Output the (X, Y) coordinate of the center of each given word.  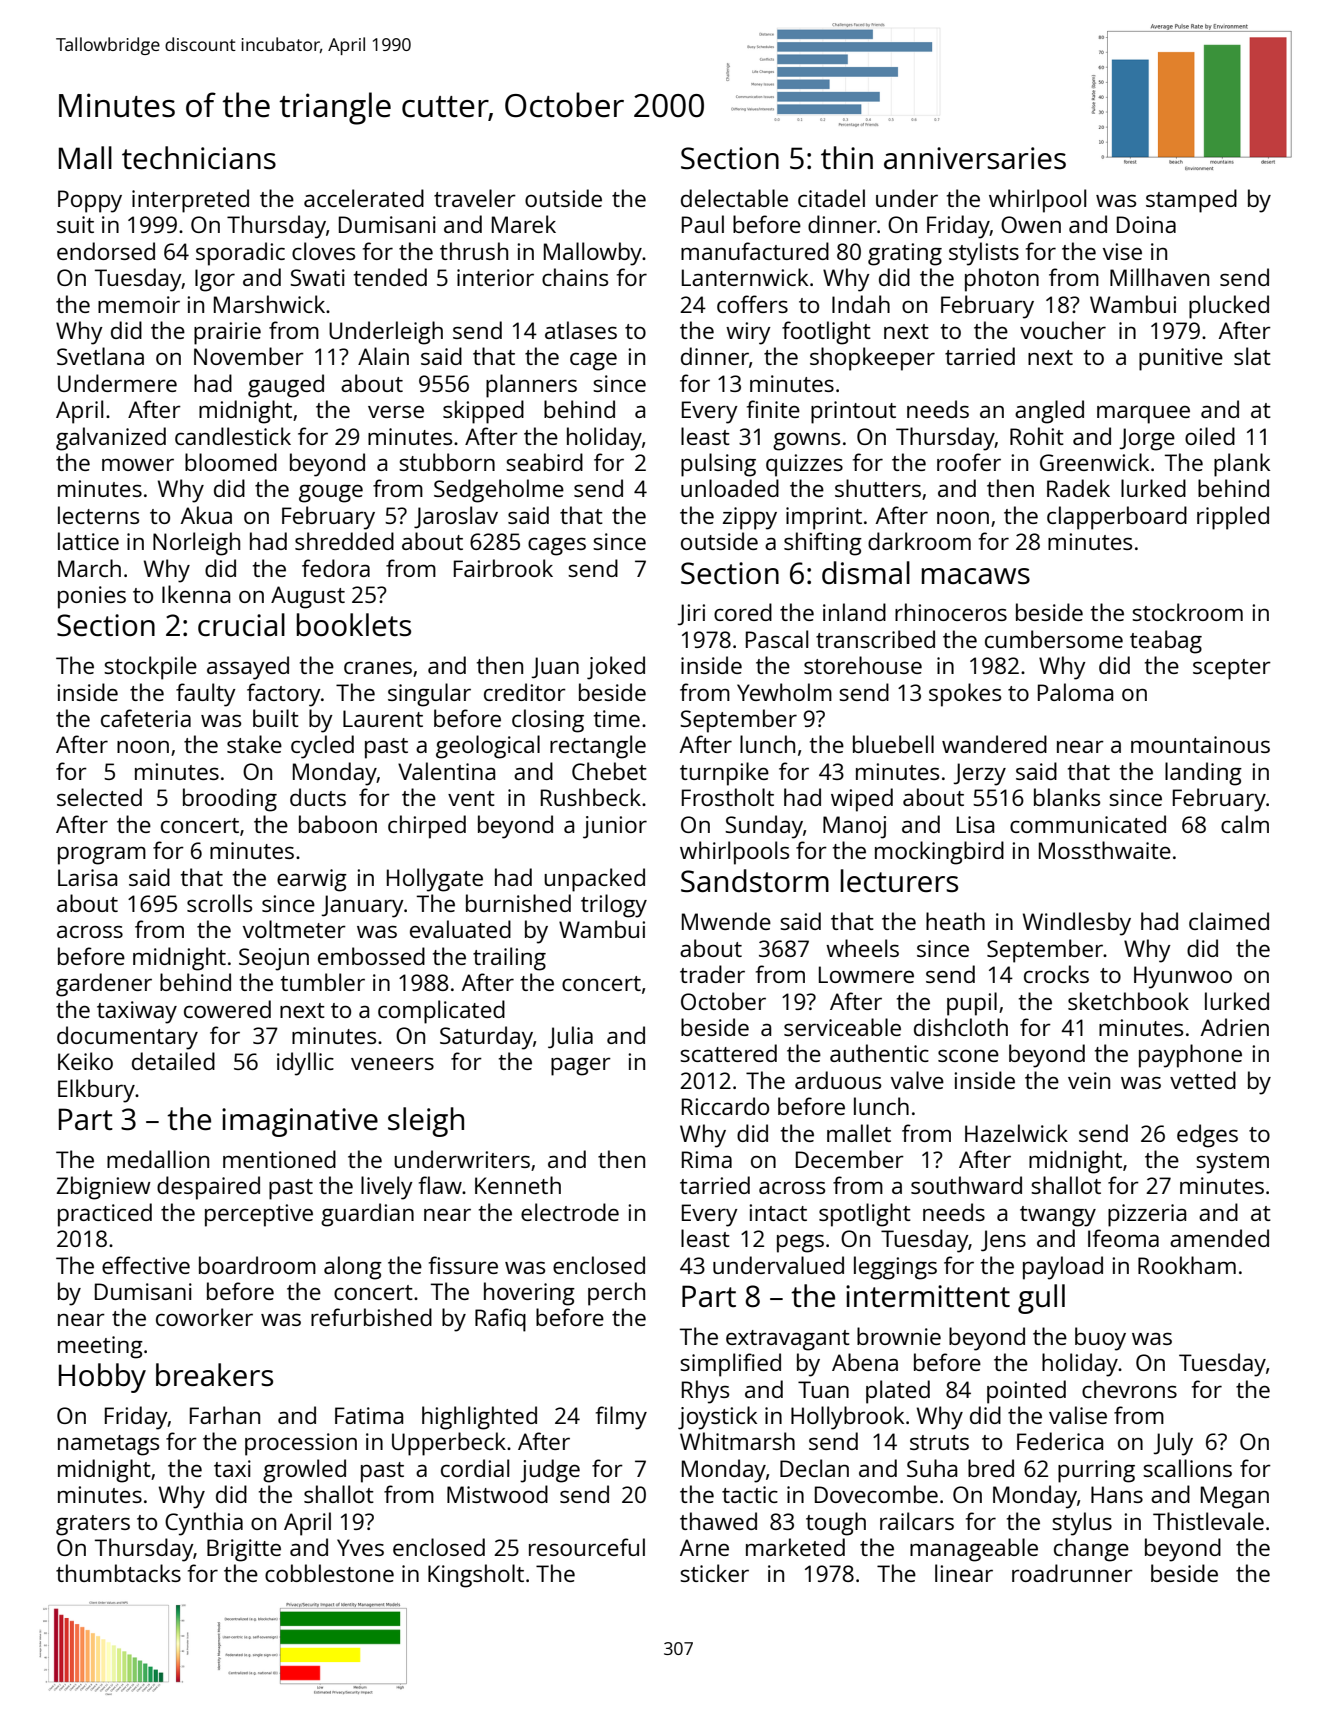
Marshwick (269, 304)
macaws (976, 576)
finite (773, 409)
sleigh (426, 1122)
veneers (392, 1063)
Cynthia (204, 1524)
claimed (1229, 921)
